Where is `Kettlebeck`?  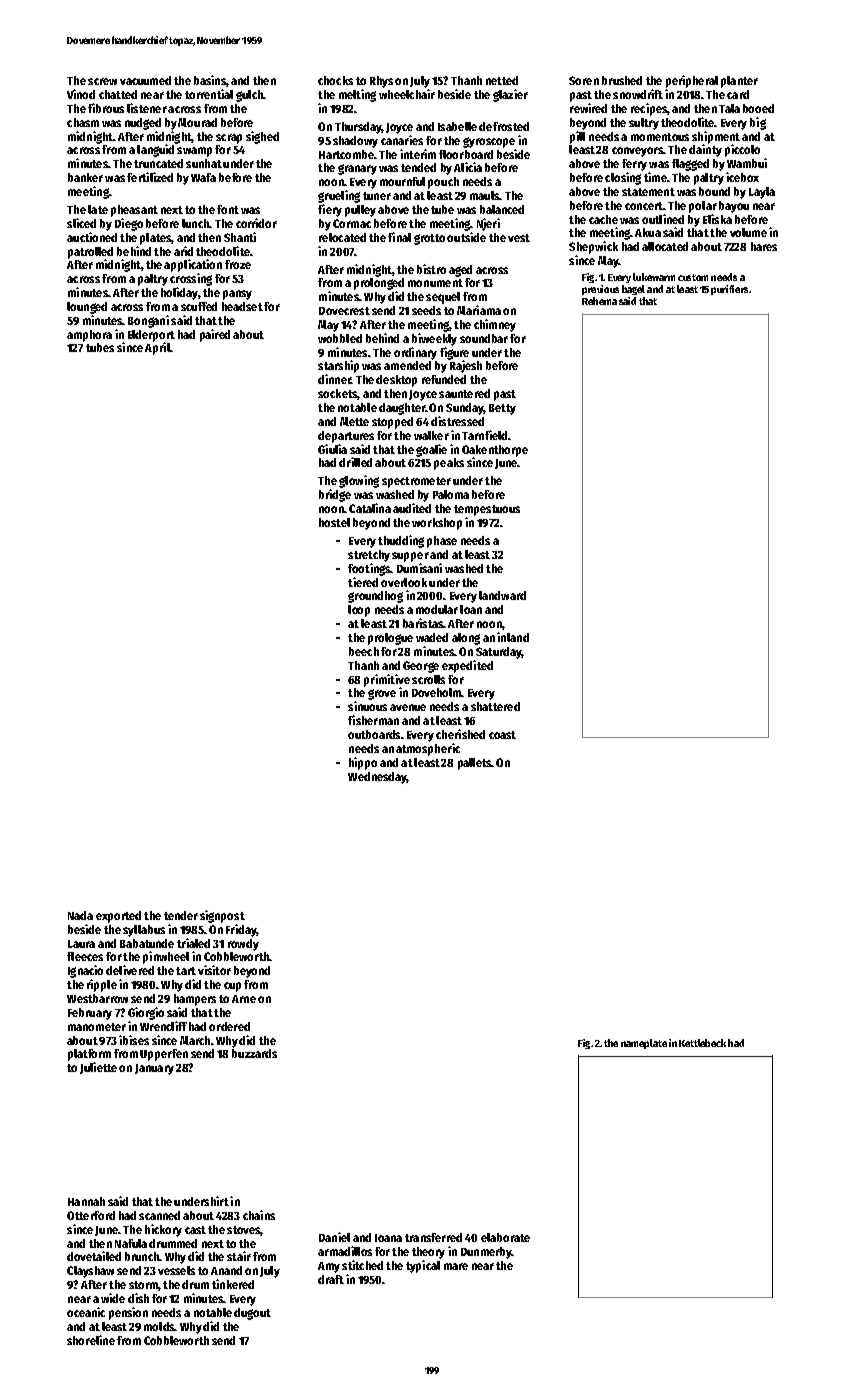 Kettlebeck is located at coordinates (702, 1043).
